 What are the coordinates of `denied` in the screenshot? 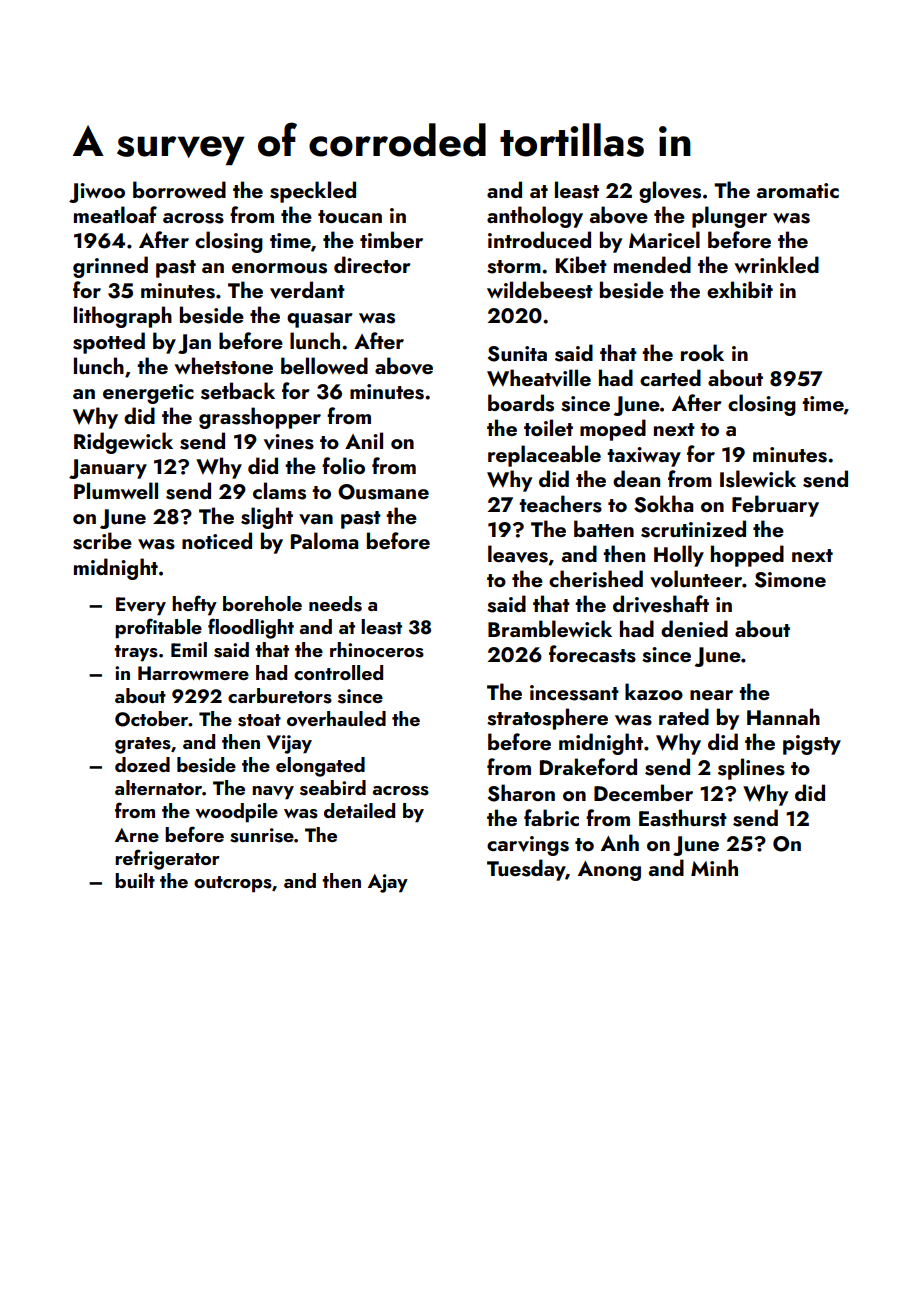 It's located at (694, 628).
